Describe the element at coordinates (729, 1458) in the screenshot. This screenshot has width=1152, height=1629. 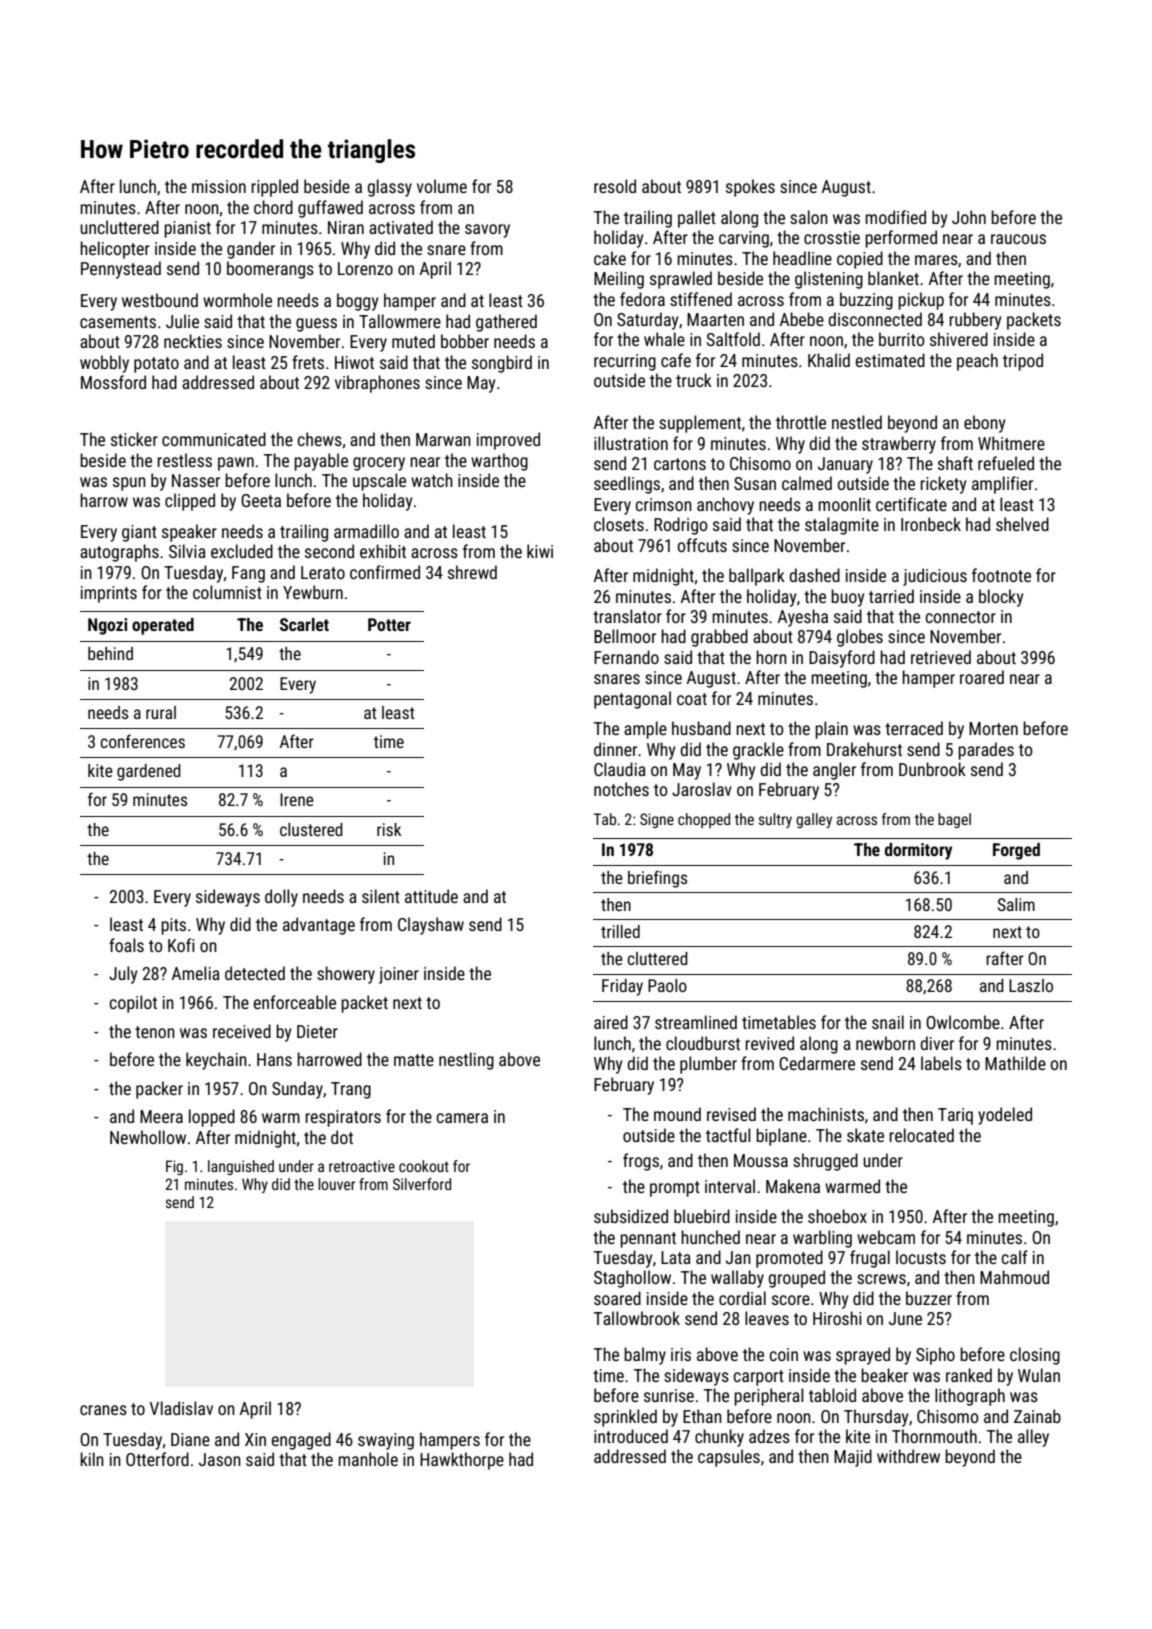
I see `capsules` at that location.
